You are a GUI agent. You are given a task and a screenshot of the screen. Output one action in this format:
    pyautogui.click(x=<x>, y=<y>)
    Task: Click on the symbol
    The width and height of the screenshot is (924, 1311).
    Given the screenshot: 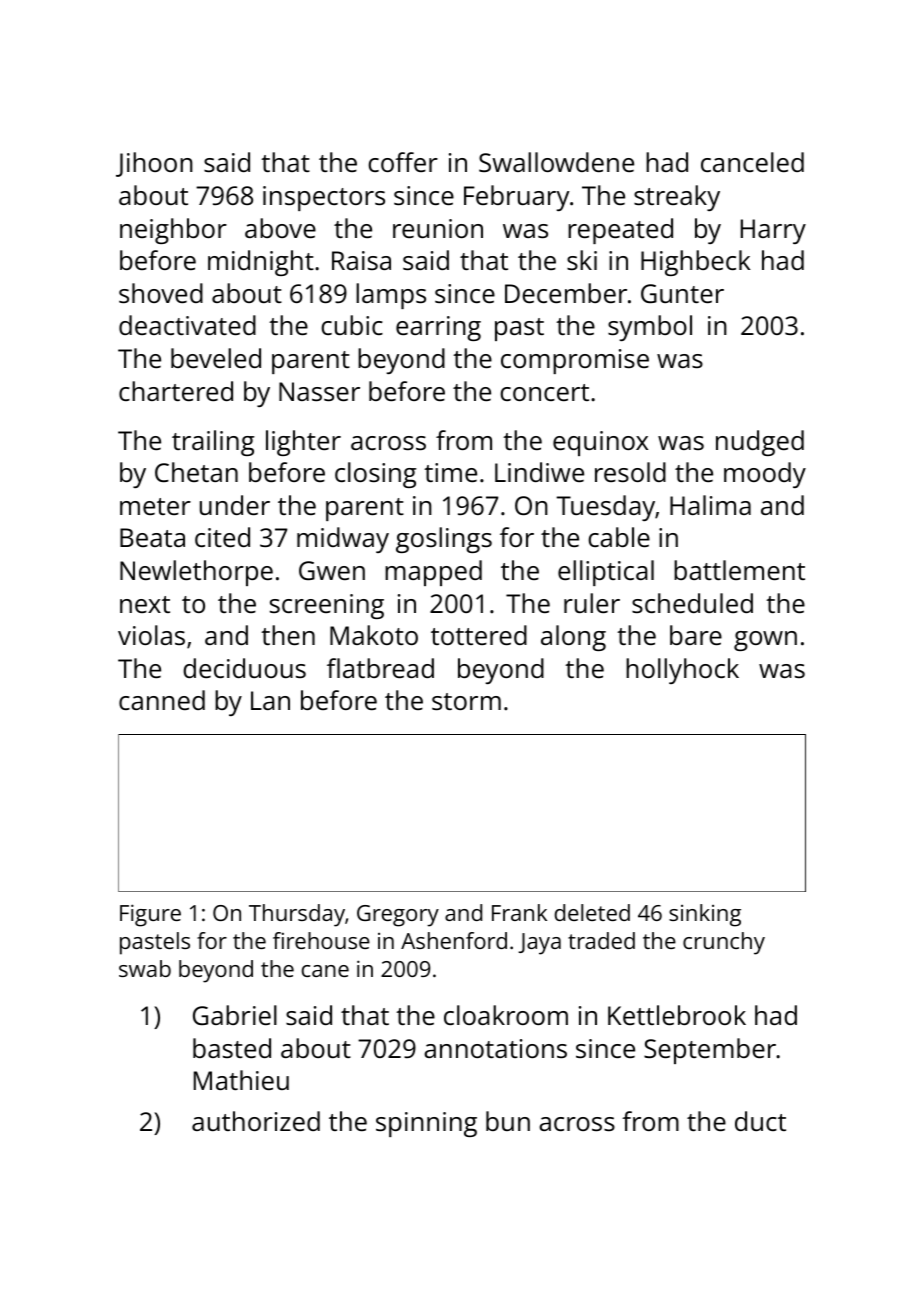 What is the action you would take?
    pyautogui.click(x=650, y=328)
